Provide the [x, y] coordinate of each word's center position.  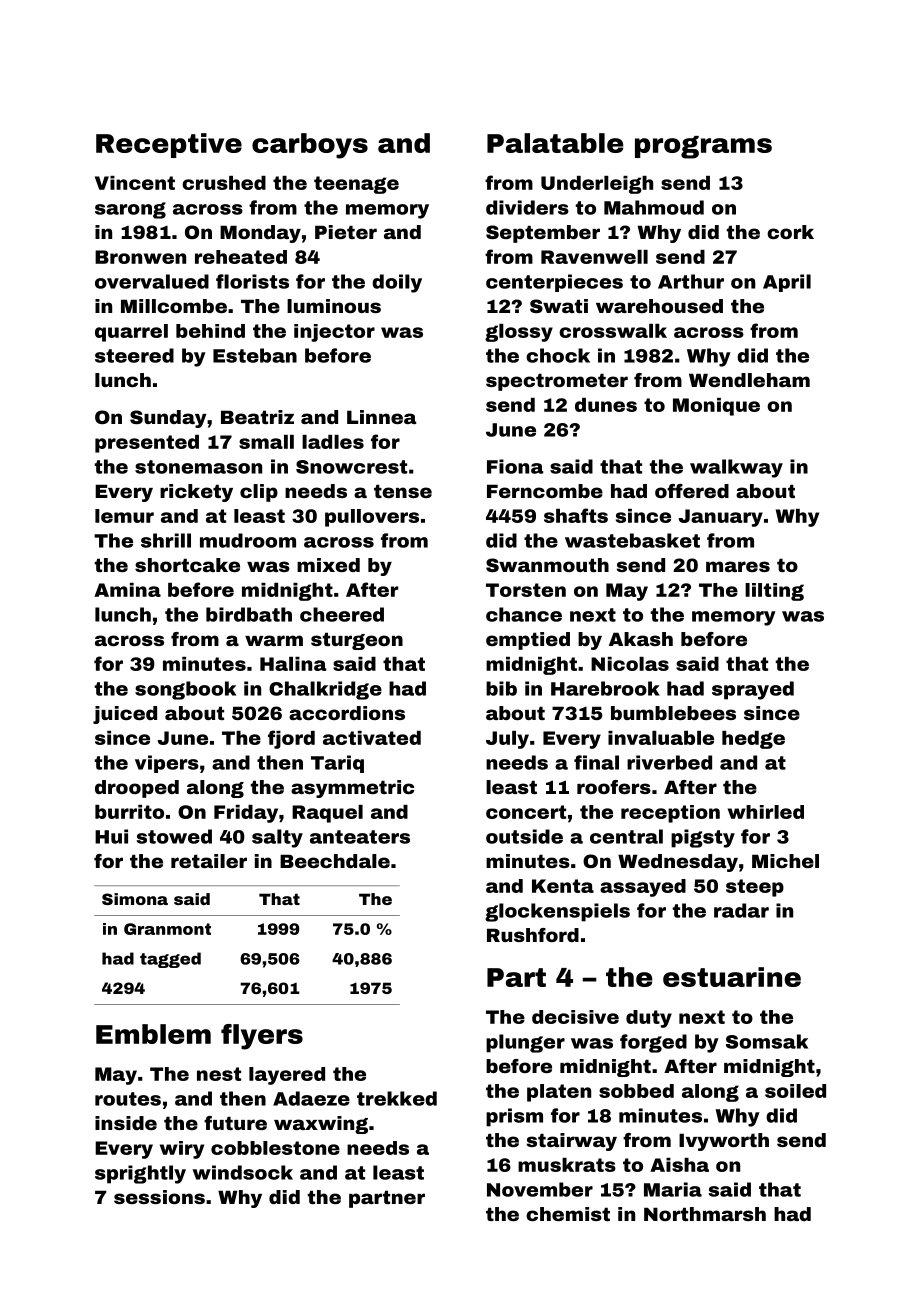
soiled [795, 1091]
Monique [716, 407]
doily [397, 283]
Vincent [135, 183]
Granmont [167, 929]
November [540, 1189]
